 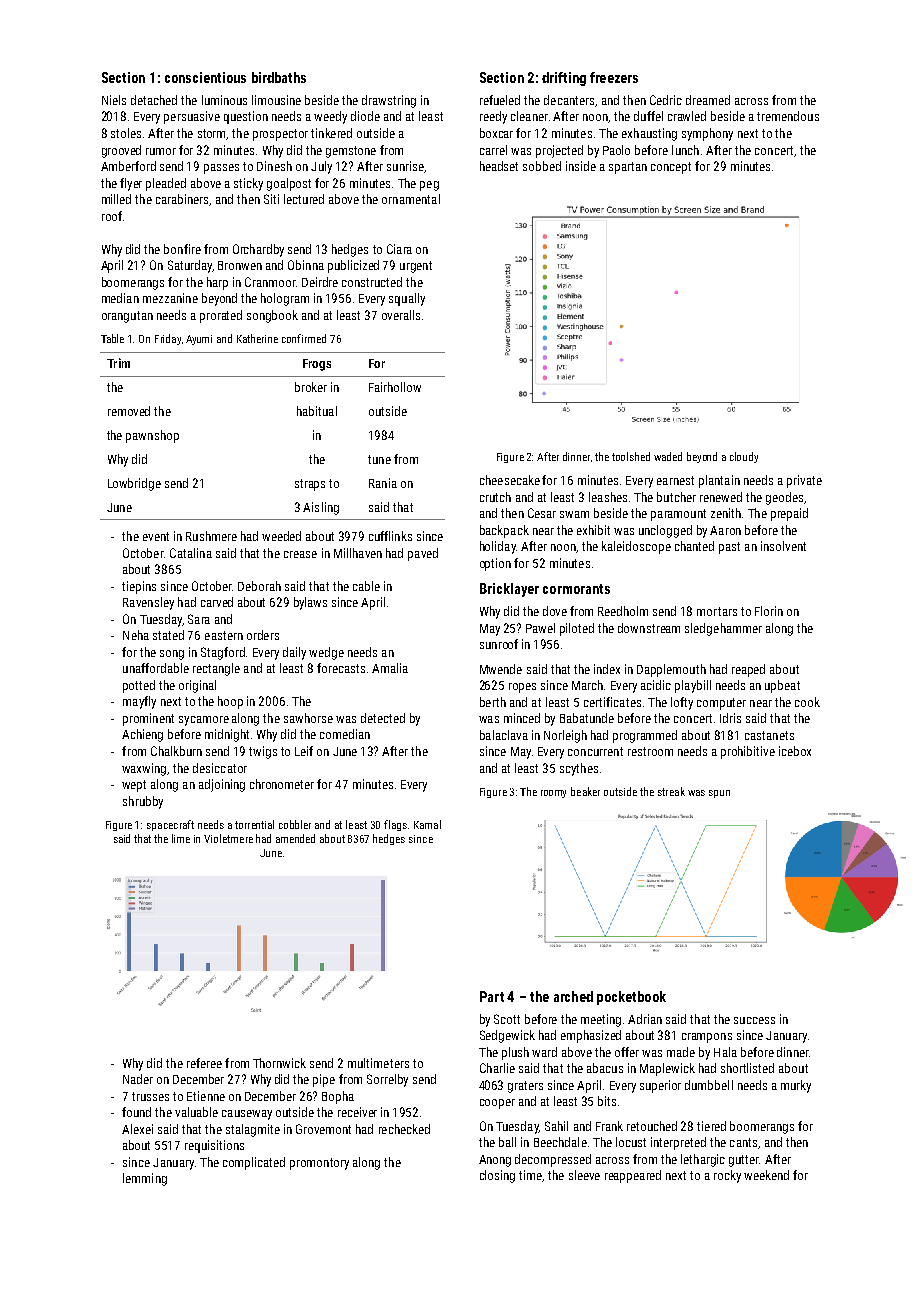 What do you see at coordinates (205, 77) in the image?
I see `conscientious` at bounding box center [205, 77].
